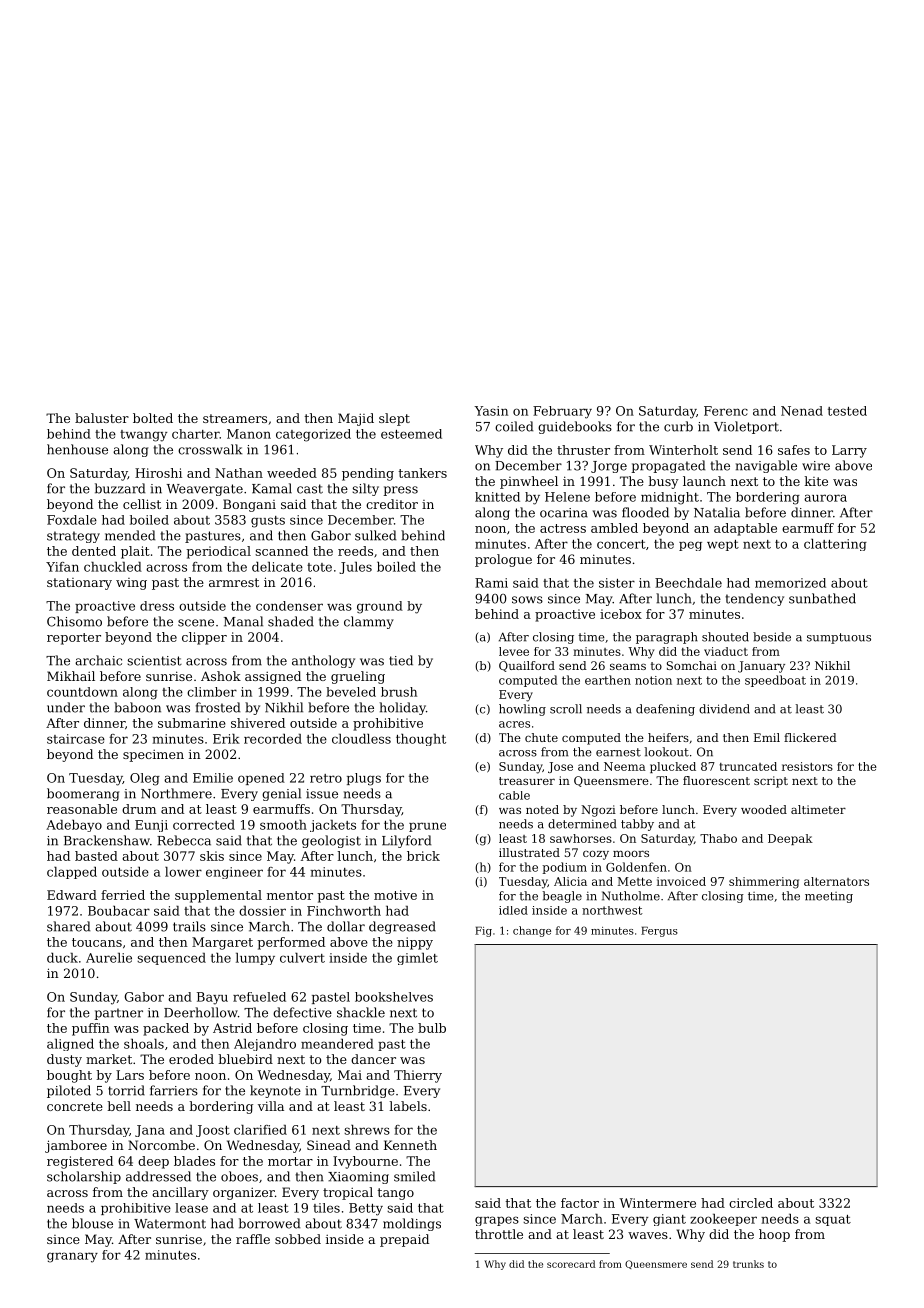  Describe the element at coordinates (72, 1257) in the screenshot. I see `granary` at that location.
